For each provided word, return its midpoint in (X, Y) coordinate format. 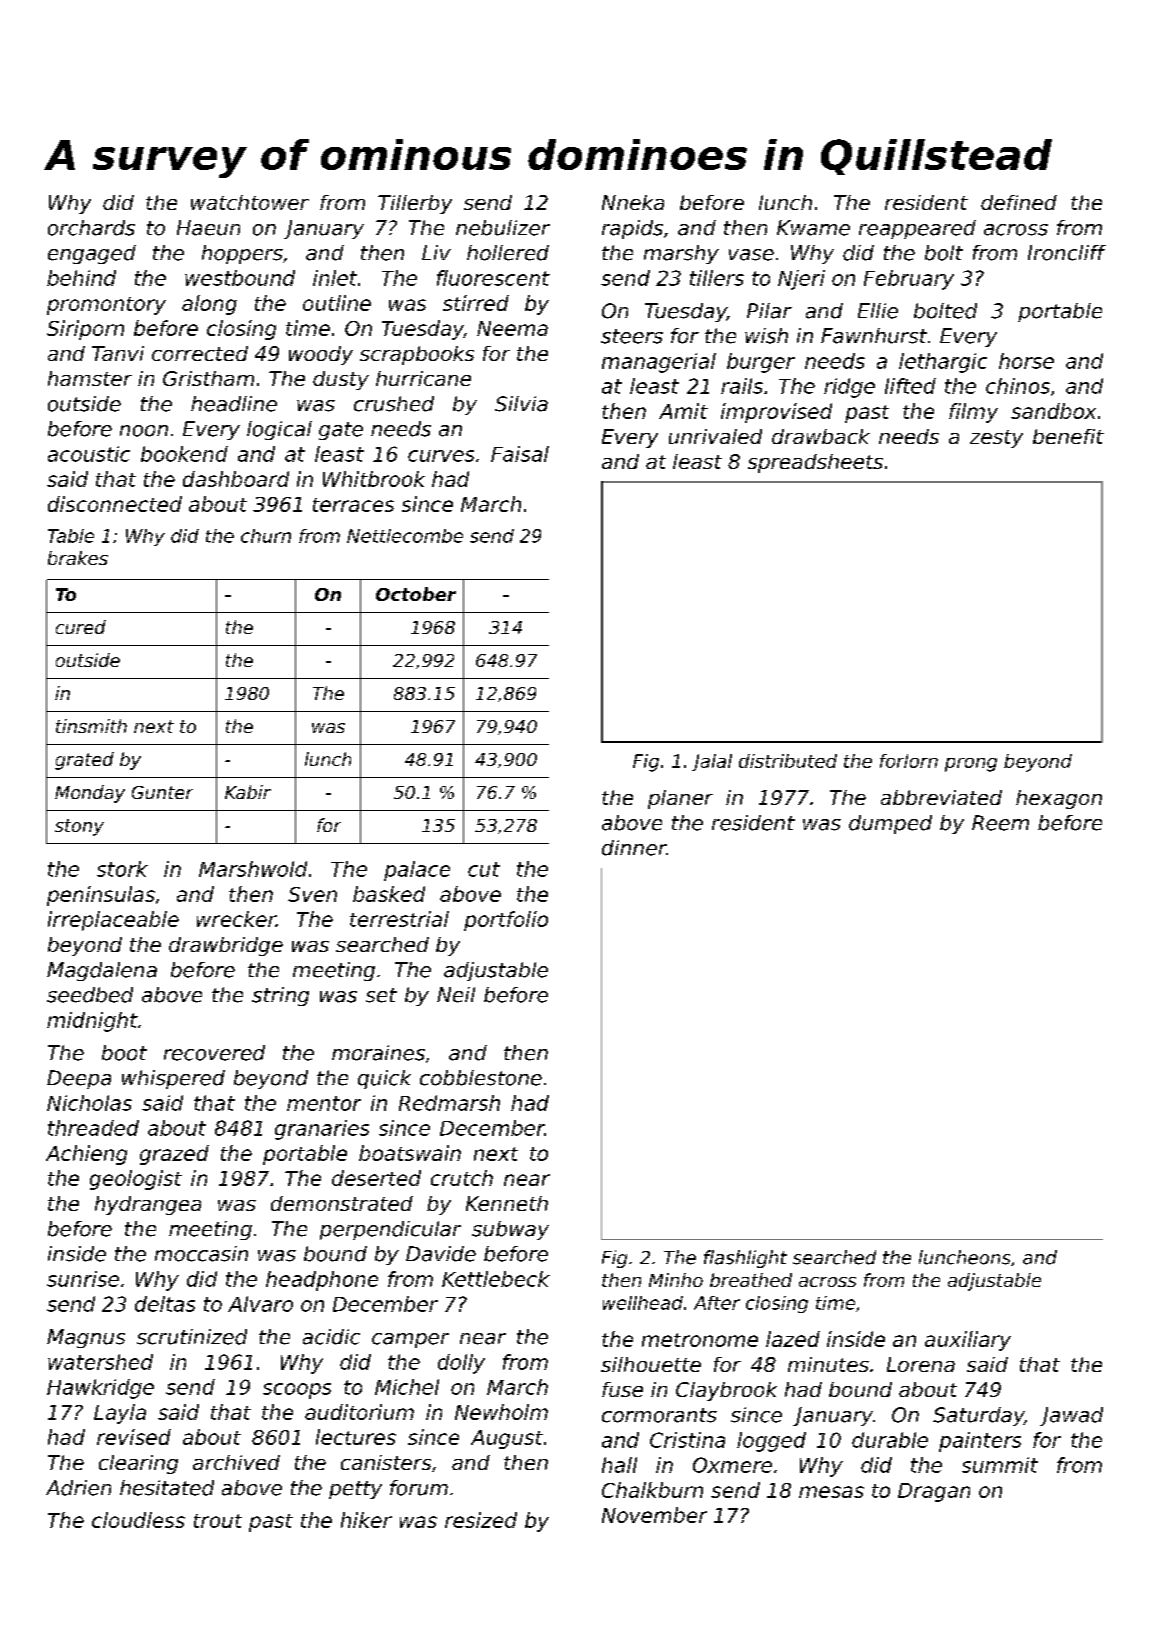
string (280, 996)
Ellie (878, 311)
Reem (1000, 823)
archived (236, 1462)
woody (321, 355)
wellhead (643, 1303)
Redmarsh (449, 1103)
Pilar (769, 311)
